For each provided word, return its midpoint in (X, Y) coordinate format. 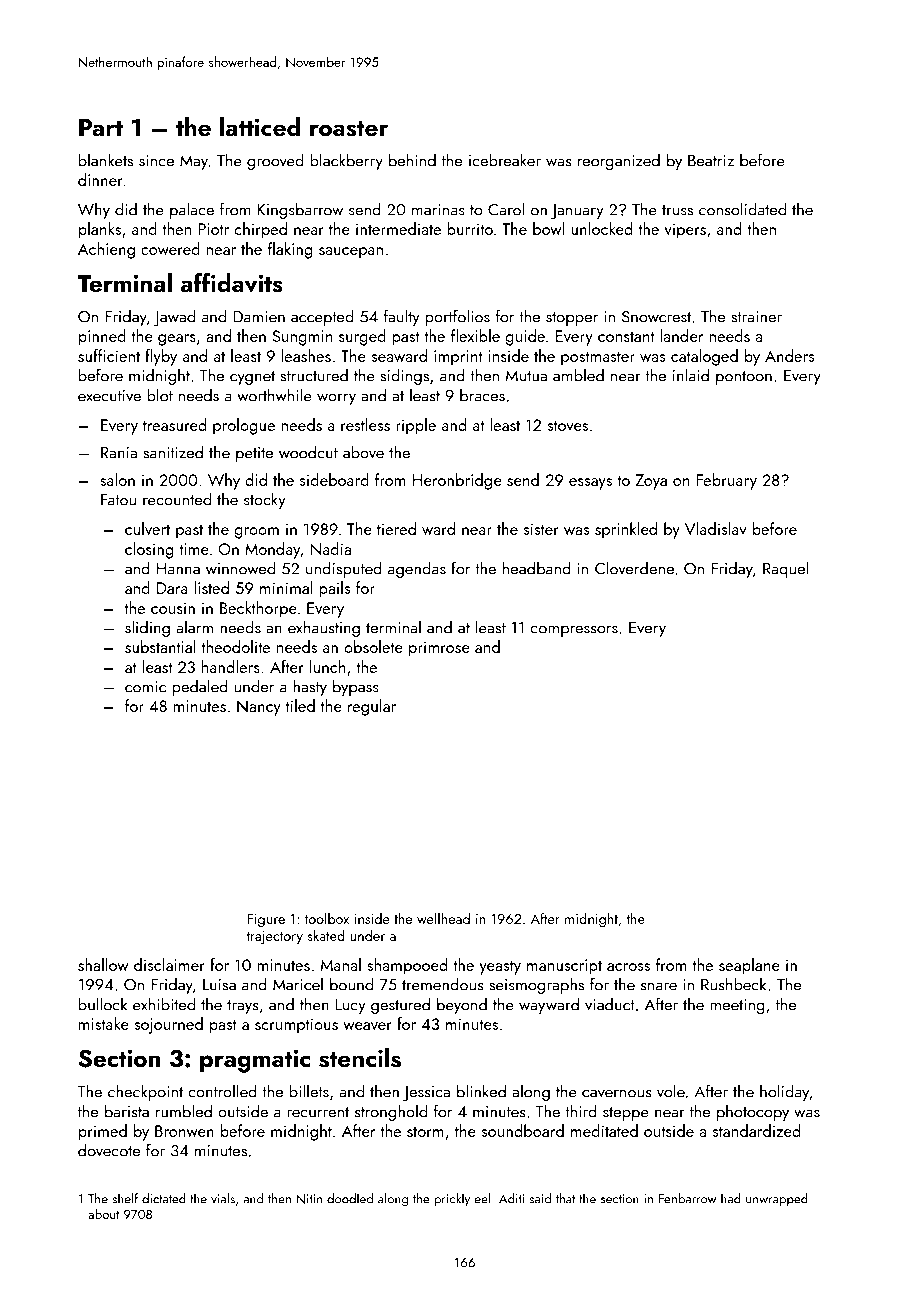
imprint (458, 358)
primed (103, 1132)
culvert (147, 528)
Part (101, 127)
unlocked (602, 228)
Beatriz (711, 161)
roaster (349, 129)
